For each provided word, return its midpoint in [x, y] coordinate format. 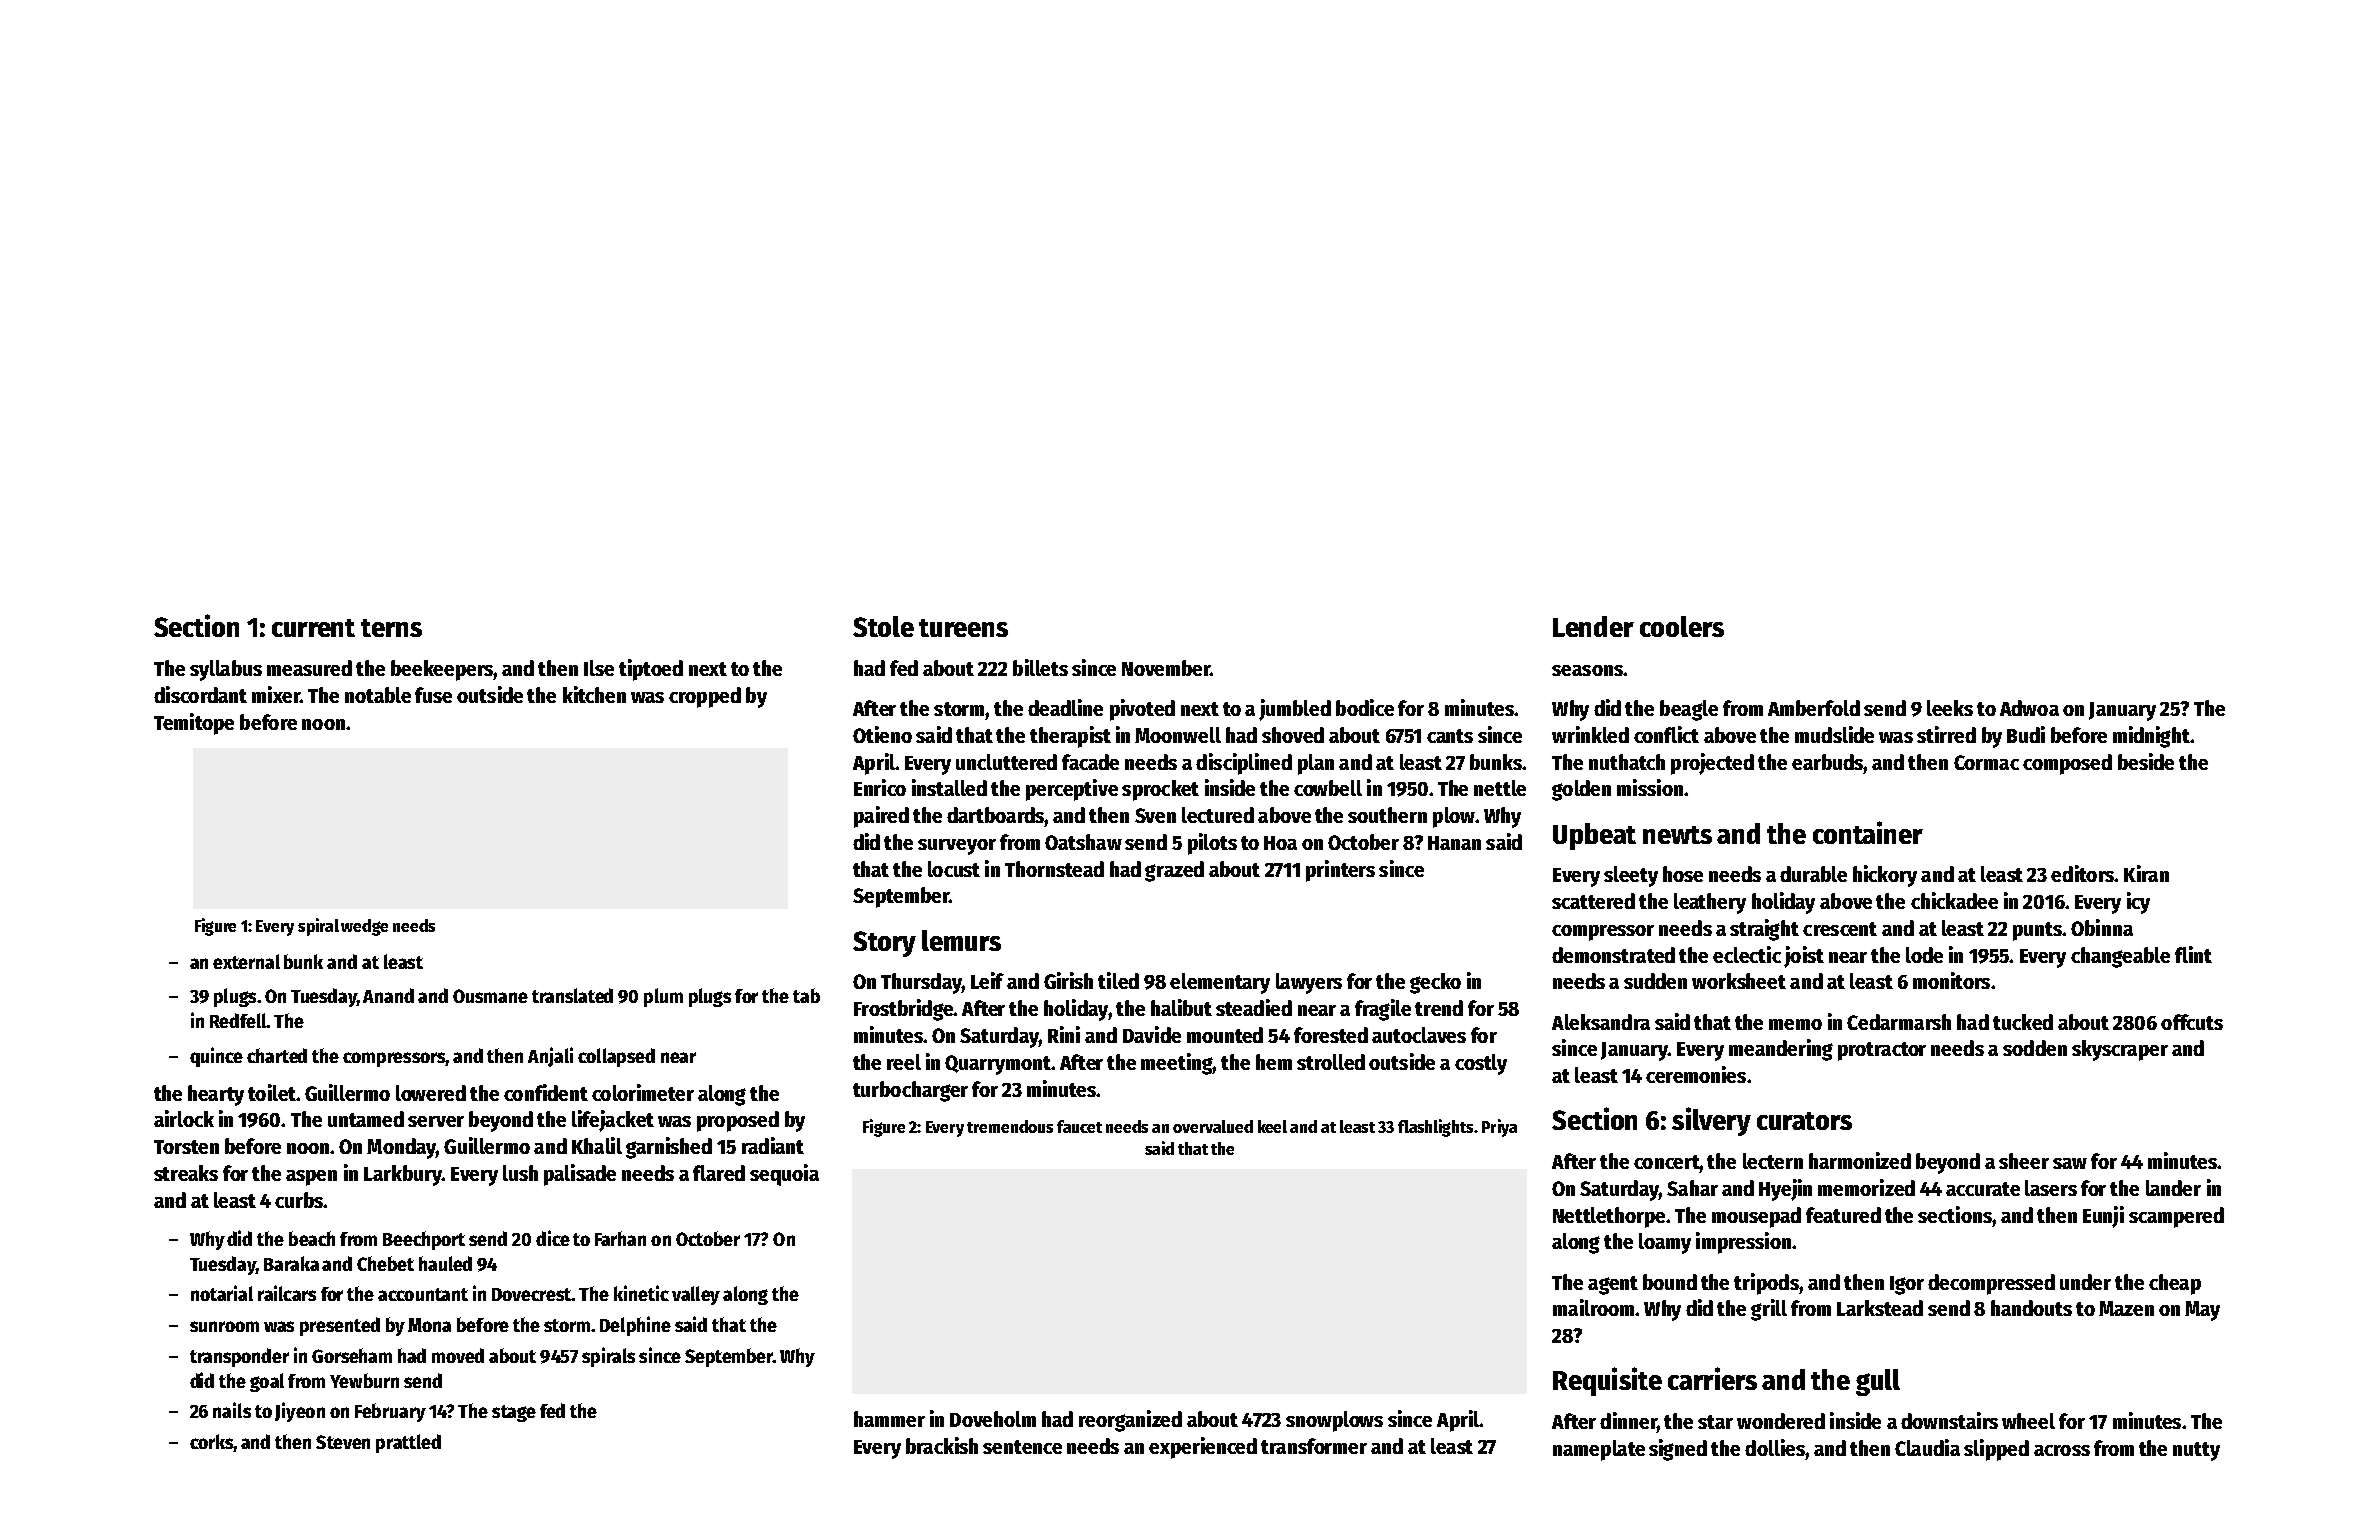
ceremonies [1696, 1074]
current [313, 628]
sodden [2035, 1048]
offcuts [2192, 1022]
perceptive [1072, 790]
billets [1040, 667]
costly [1481, 1064]
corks [212, 1443]
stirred [1946, 734]
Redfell [238, 1020]
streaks [186, 1173]
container [1868, 832]
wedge [364, 927]
